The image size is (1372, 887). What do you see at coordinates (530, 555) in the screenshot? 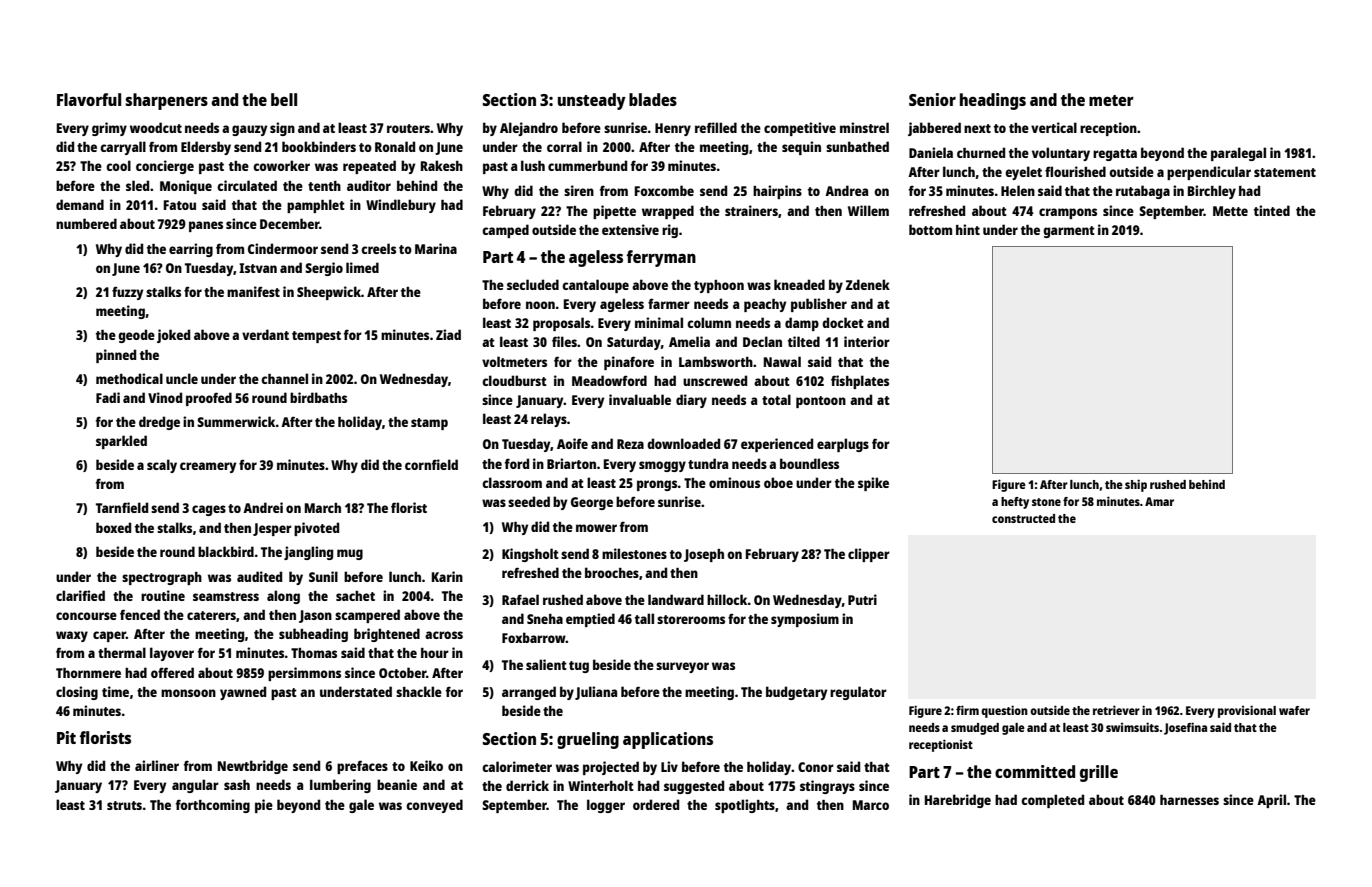
I see `Kingsholt` at bounding box center [530, 555].
